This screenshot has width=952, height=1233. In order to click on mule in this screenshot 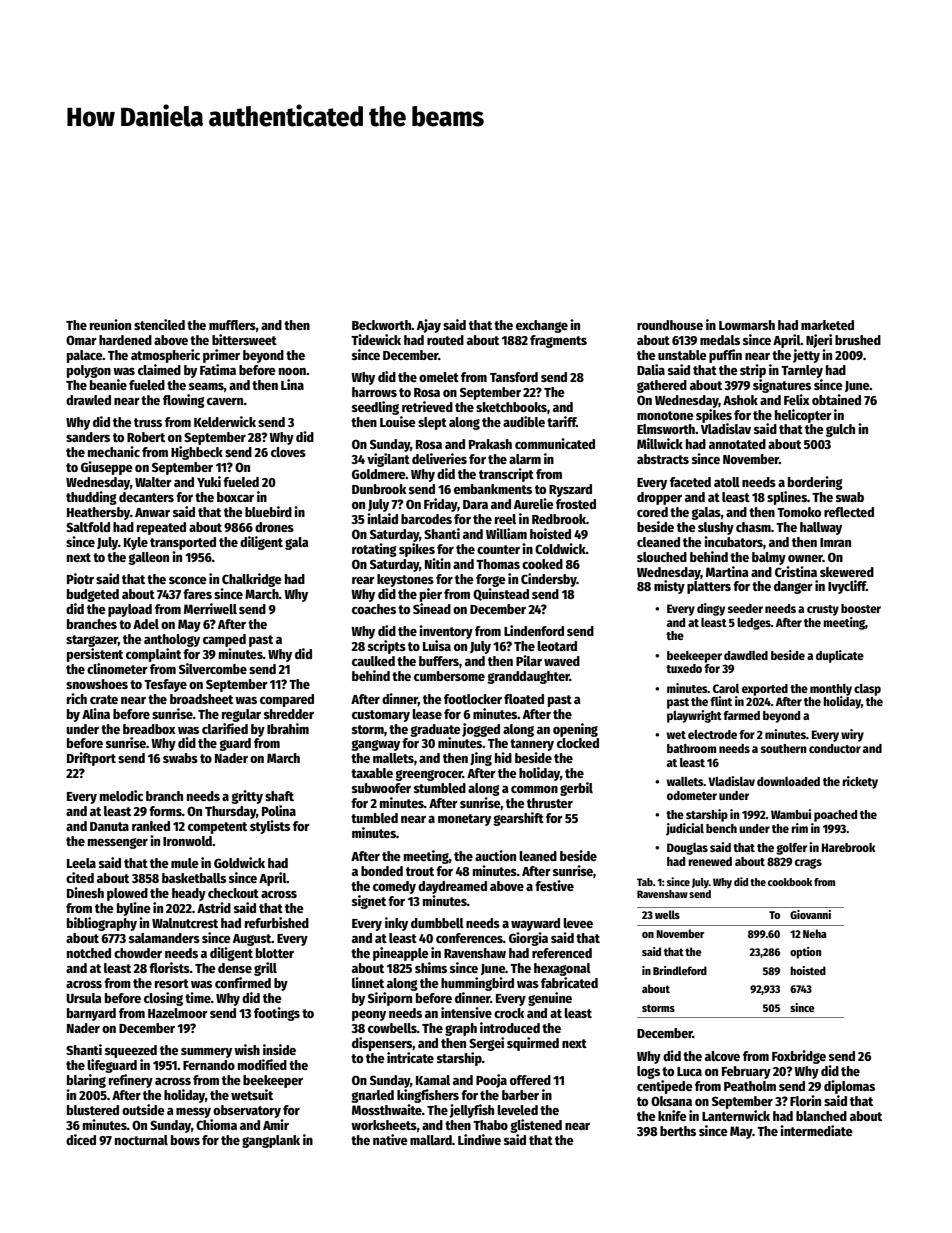, I will do `click(185, 863)`.
